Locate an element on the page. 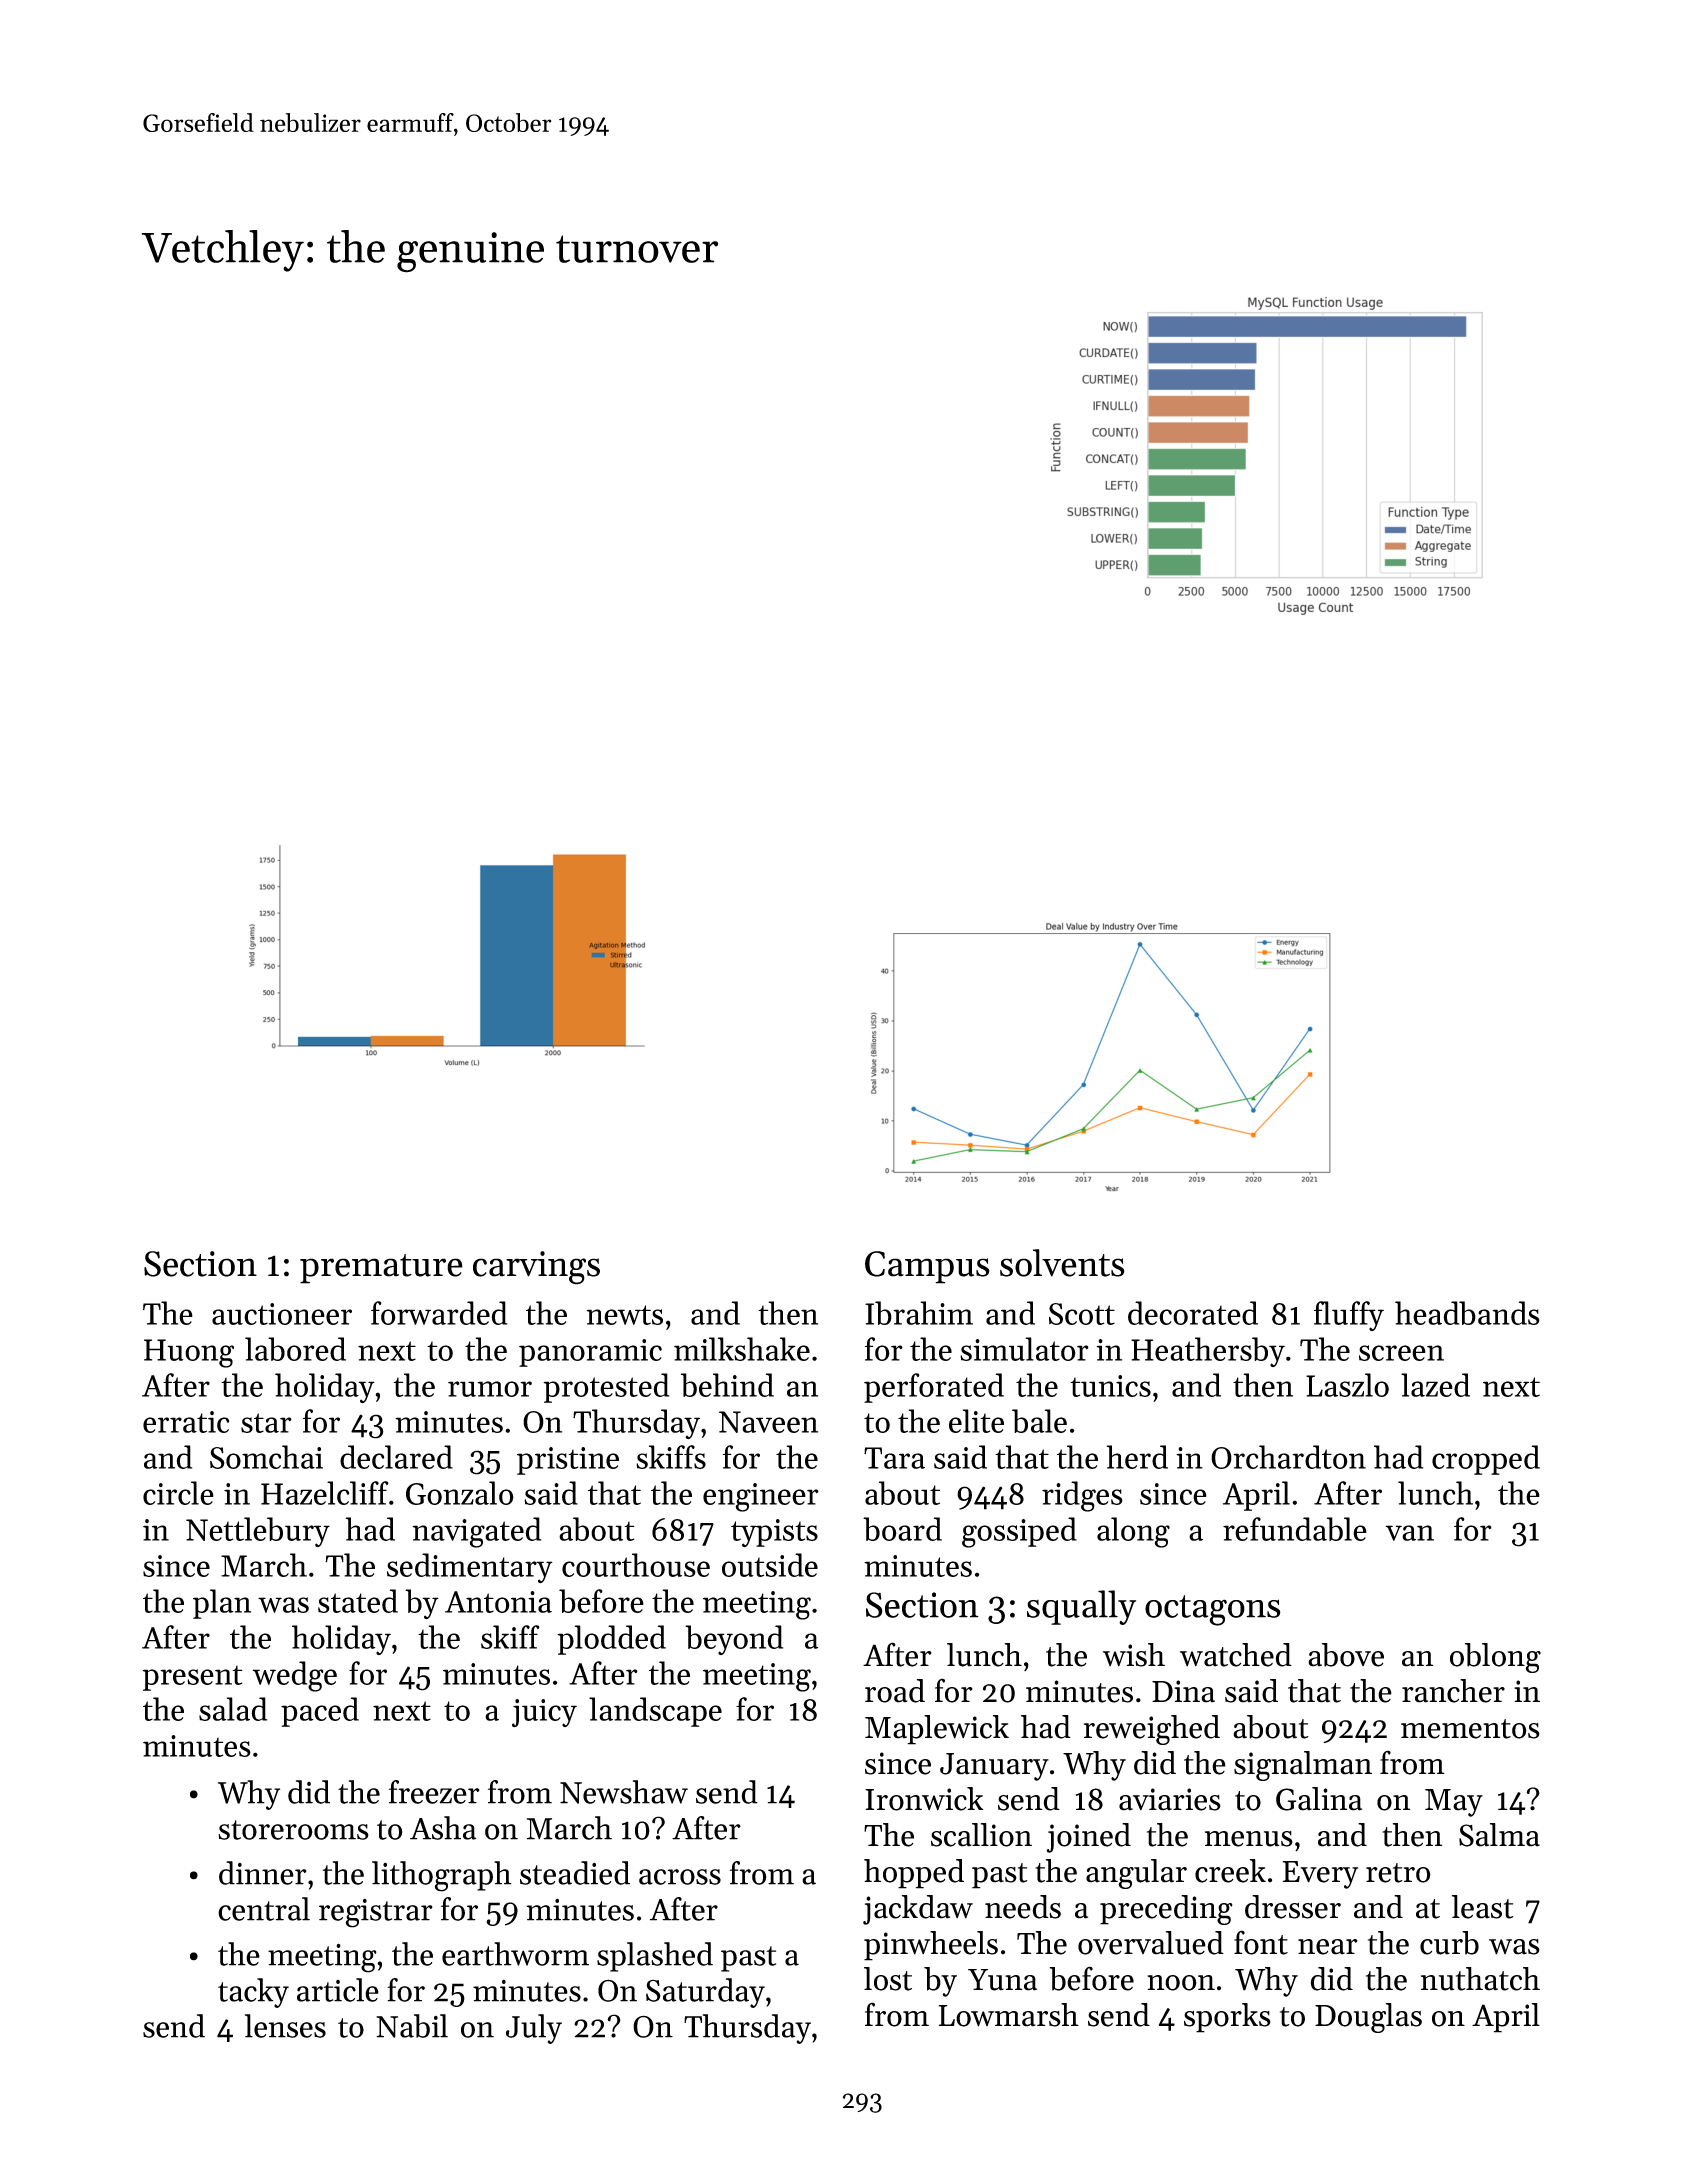 This document has width=1683, height=2178. Galina is located at coordinates (1319, 1799).
